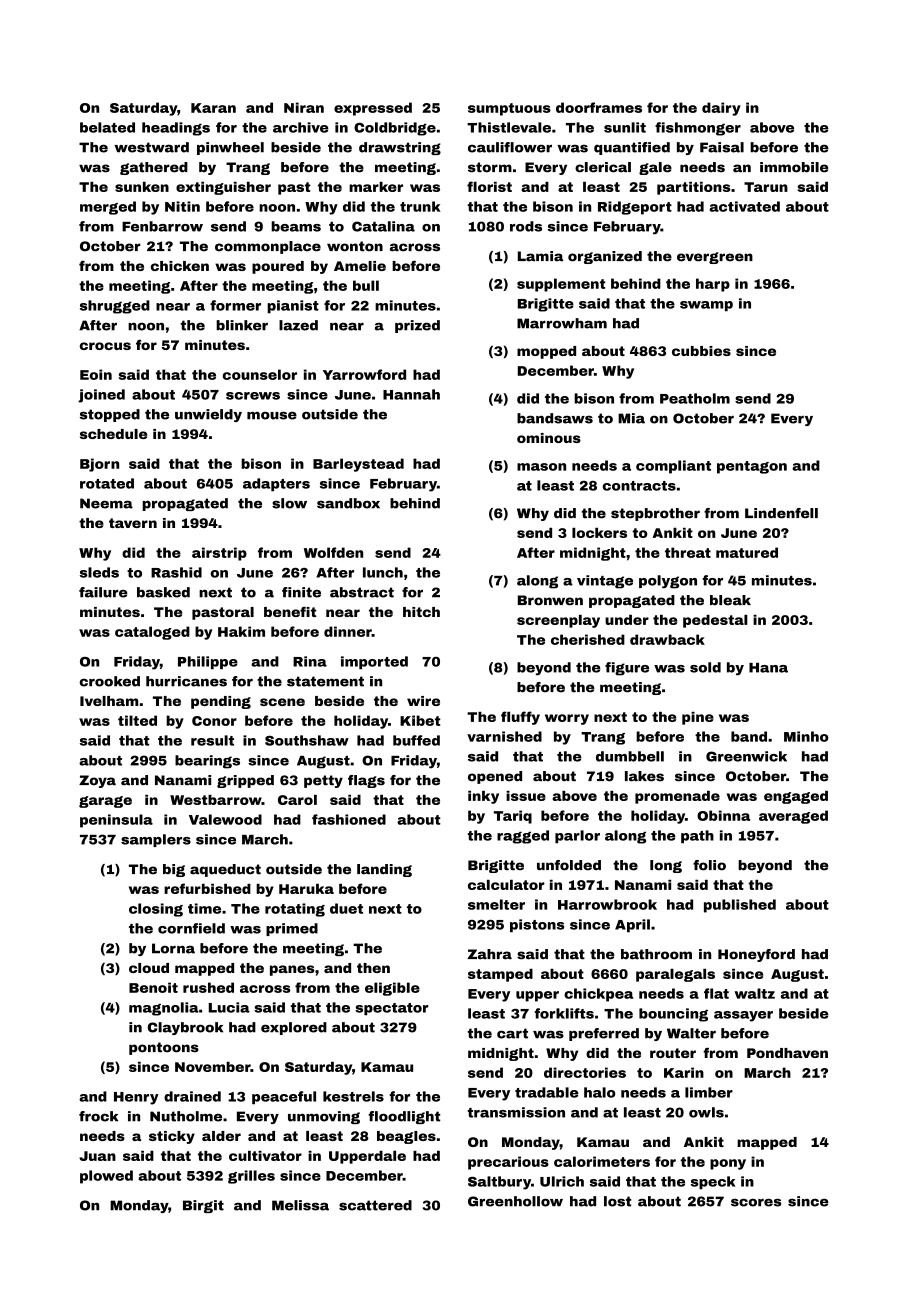  What do you see at coordinates (806, 736) in the image?
I see `Minho` at bounding box center [806, 736].
